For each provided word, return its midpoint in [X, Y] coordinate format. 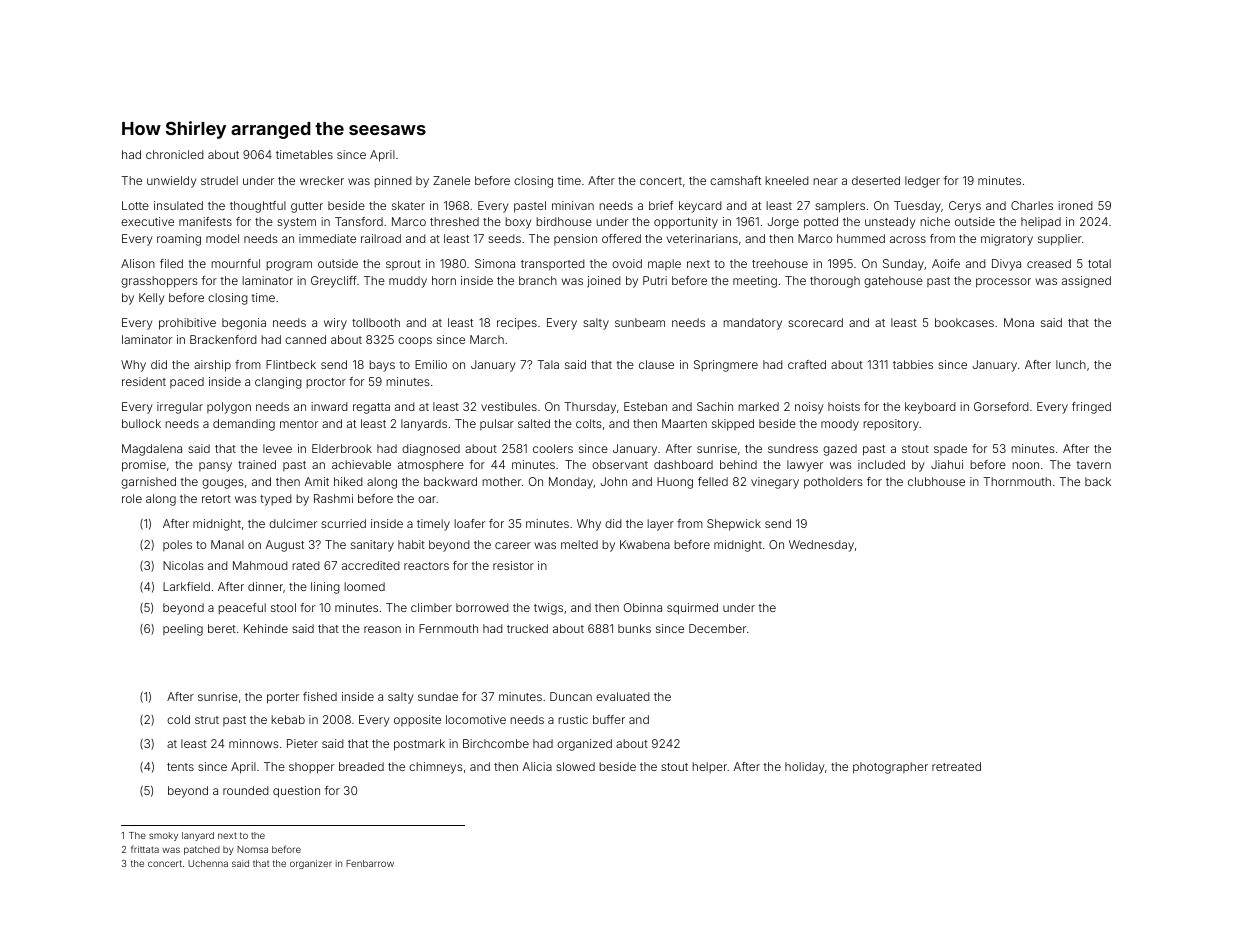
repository [891, 425]
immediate [327, 238]
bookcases [964, 322]
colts [589, 423]
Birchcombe [496, 743]
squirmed [692, 609]
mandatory [752, 324]
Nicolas [183, 565]
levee [277, 448]
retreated [956, 766]
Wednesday [821, 546]
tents [180, 767]
